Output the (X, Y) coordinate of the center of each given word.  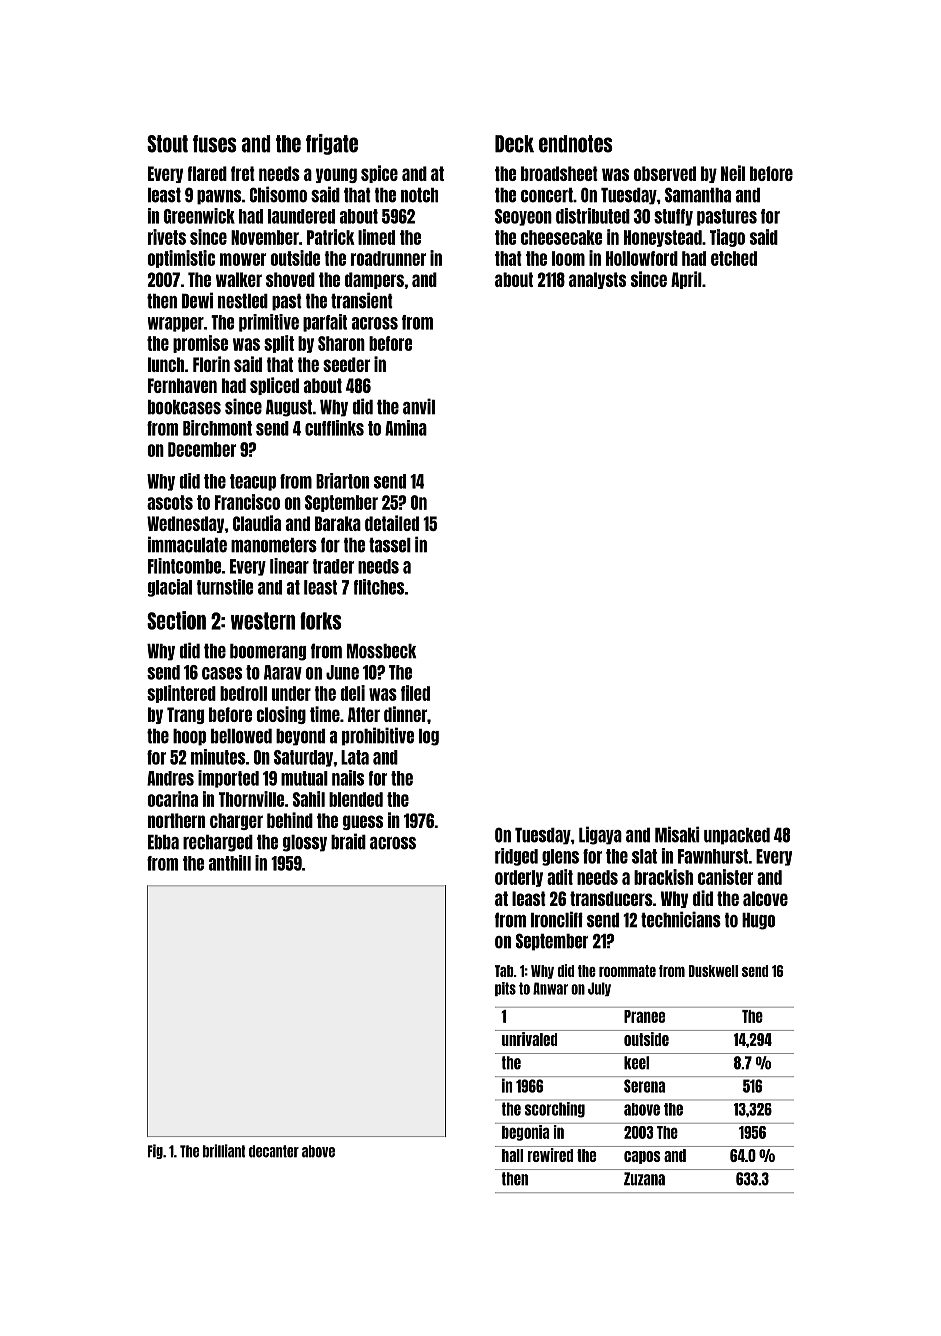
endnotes (576, 144)
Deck (514, 144)
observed (665, 173)
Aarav (283, 672)
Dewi (197, 300)
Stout (167, 144)
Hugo (758, 921)
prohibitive (378, 736)
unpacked (737, 836)
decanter (274, 1151)
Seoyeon (523, 217)
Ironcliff (557, 919)
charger (236, 821)
